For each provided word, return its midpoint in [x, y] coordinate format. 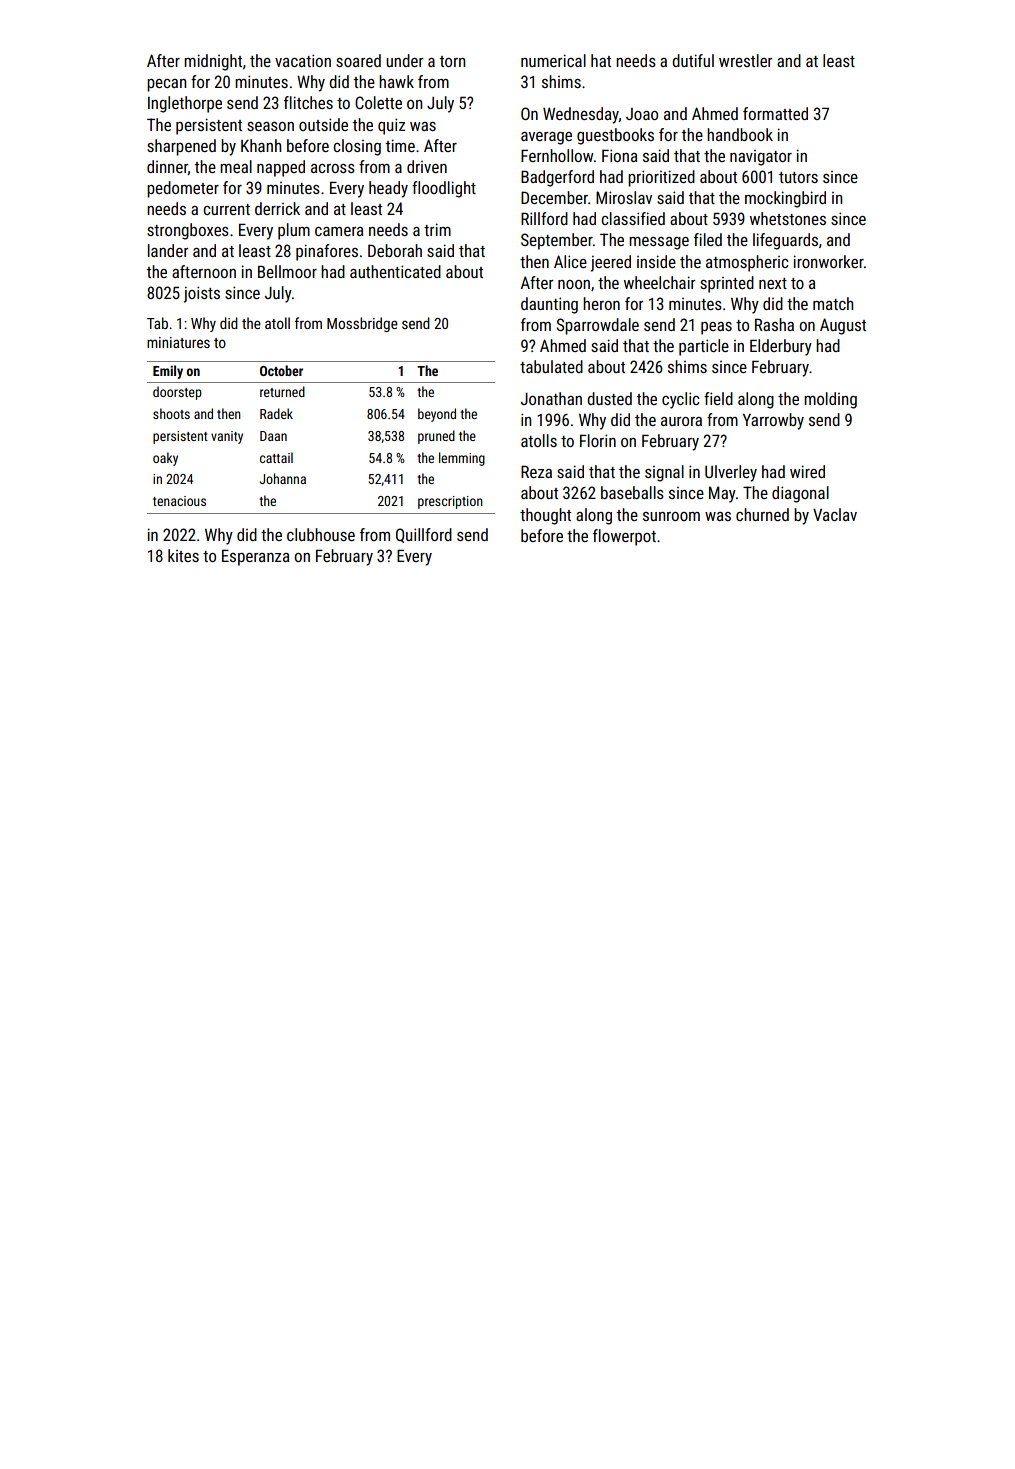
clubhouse [321, 534]
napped [281, 168]
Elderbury [781, 347]
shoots [171, 413]
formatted [775, 113]
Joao [642, 114]
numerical [553, 60]
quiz [391, 126]
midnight [213, 62]
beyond [437, 415]
